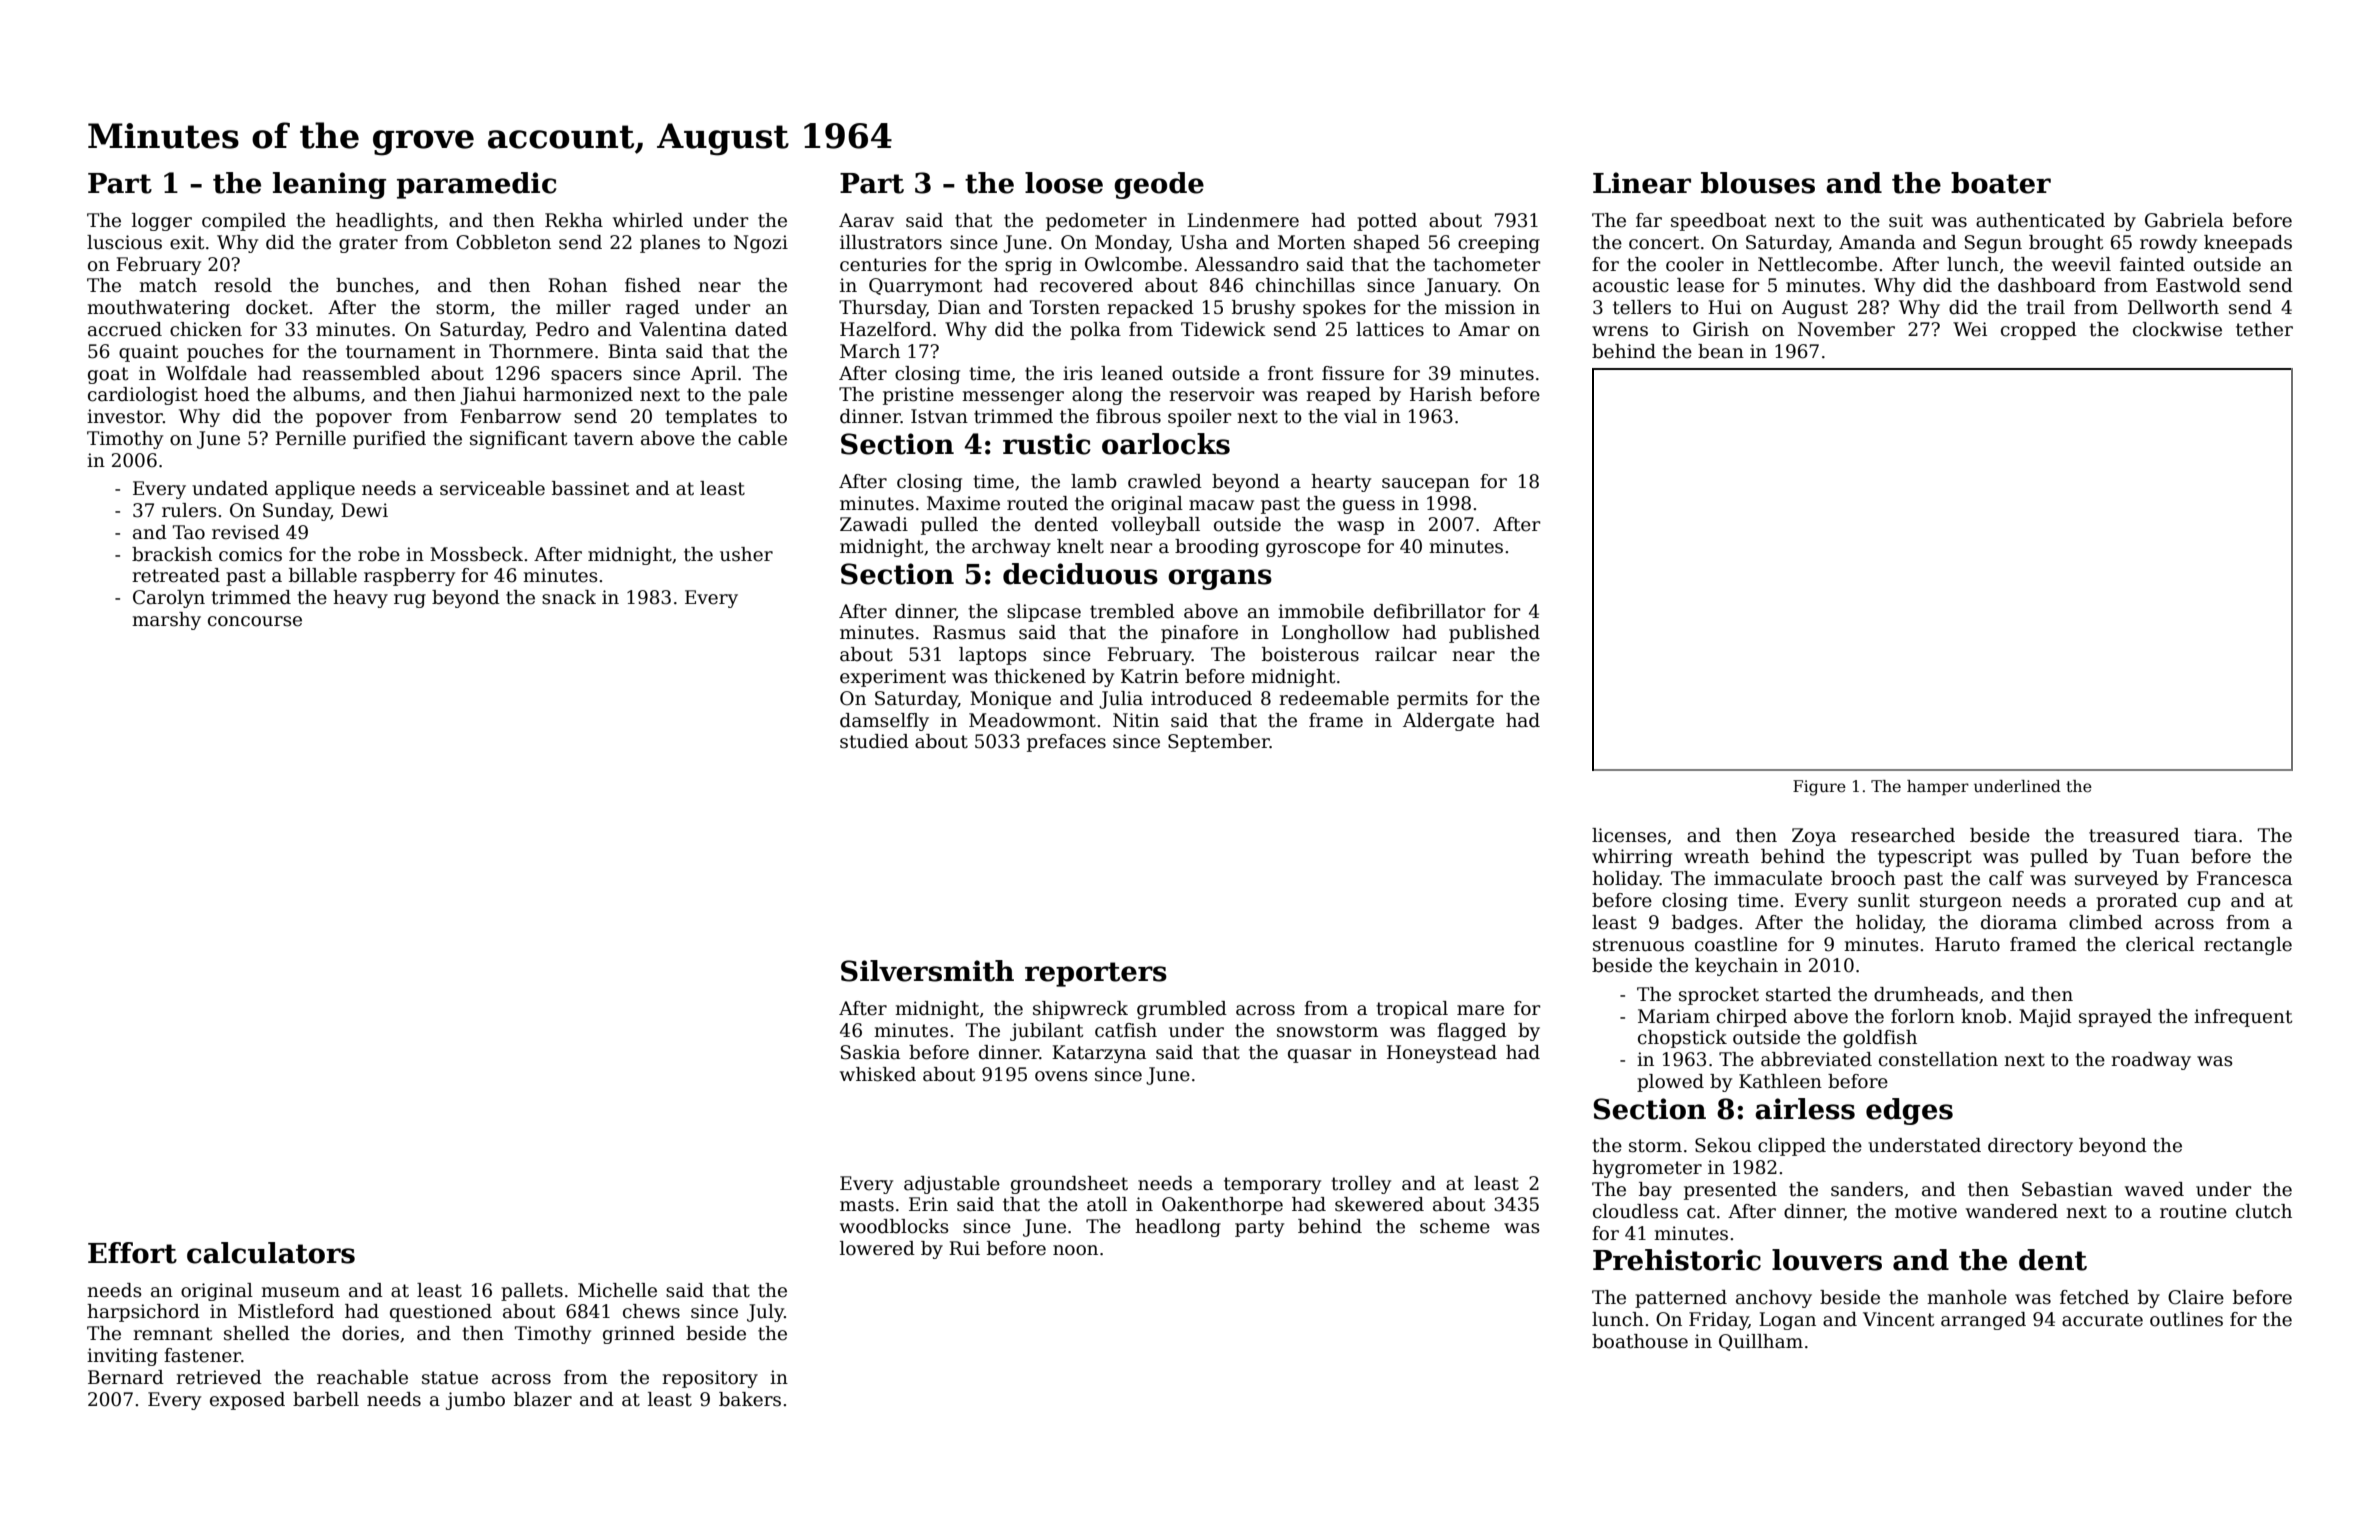  I want to click on boater, so click(2001, 183).
